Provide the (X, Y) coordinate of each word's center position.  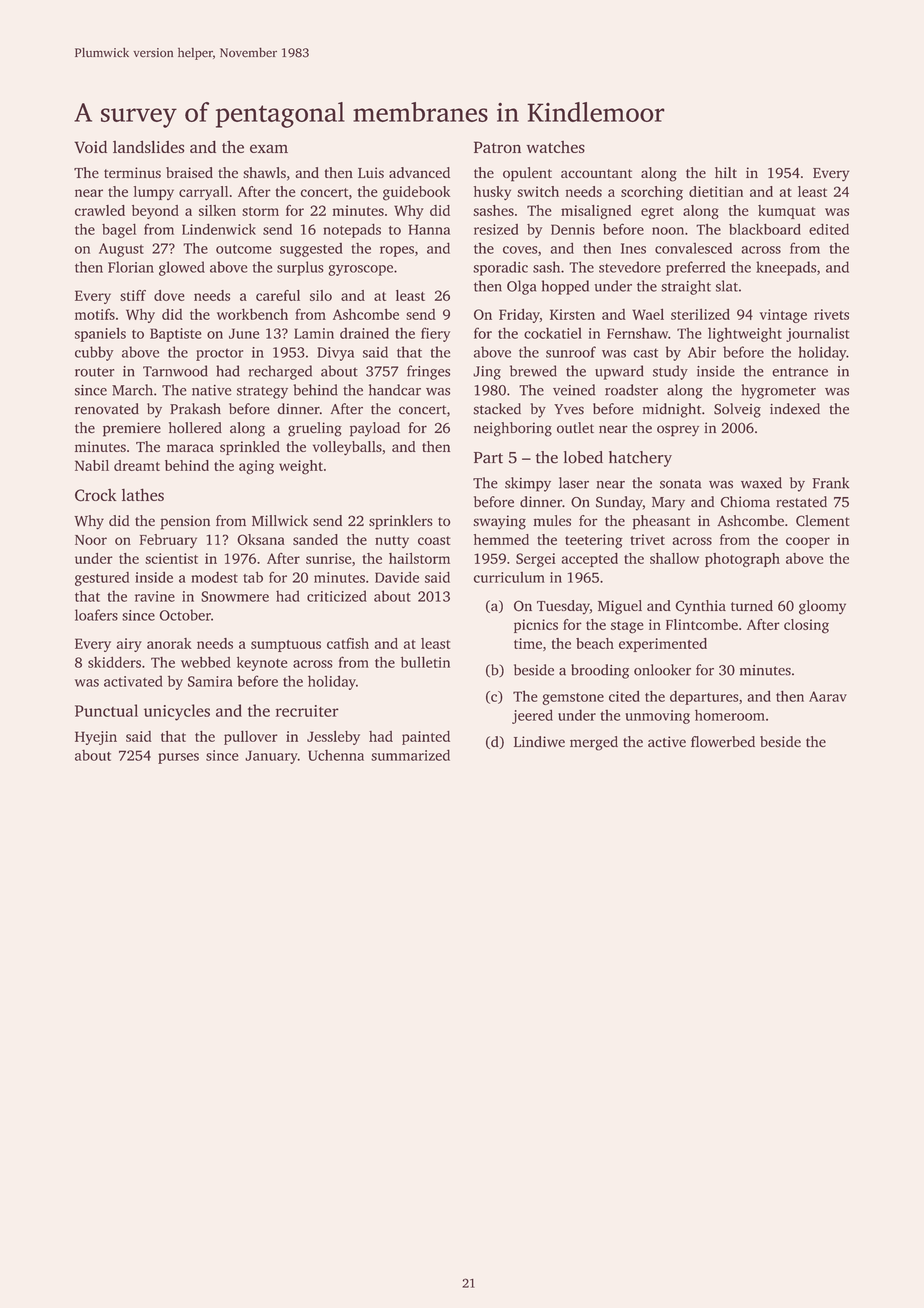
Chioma (745, 502)
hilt (726, 172)
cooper (808, 542)
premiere (132, 429)
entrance (800, 372)
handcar (395, 390)
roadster (631, 390)
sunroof (571, 352)
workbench (252, 314)
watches (555, 147)
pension (185, 522)
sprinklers (401, 522)
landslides (149, 146)
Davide (397, 577)
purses (178, 758)
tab (253, 577)
